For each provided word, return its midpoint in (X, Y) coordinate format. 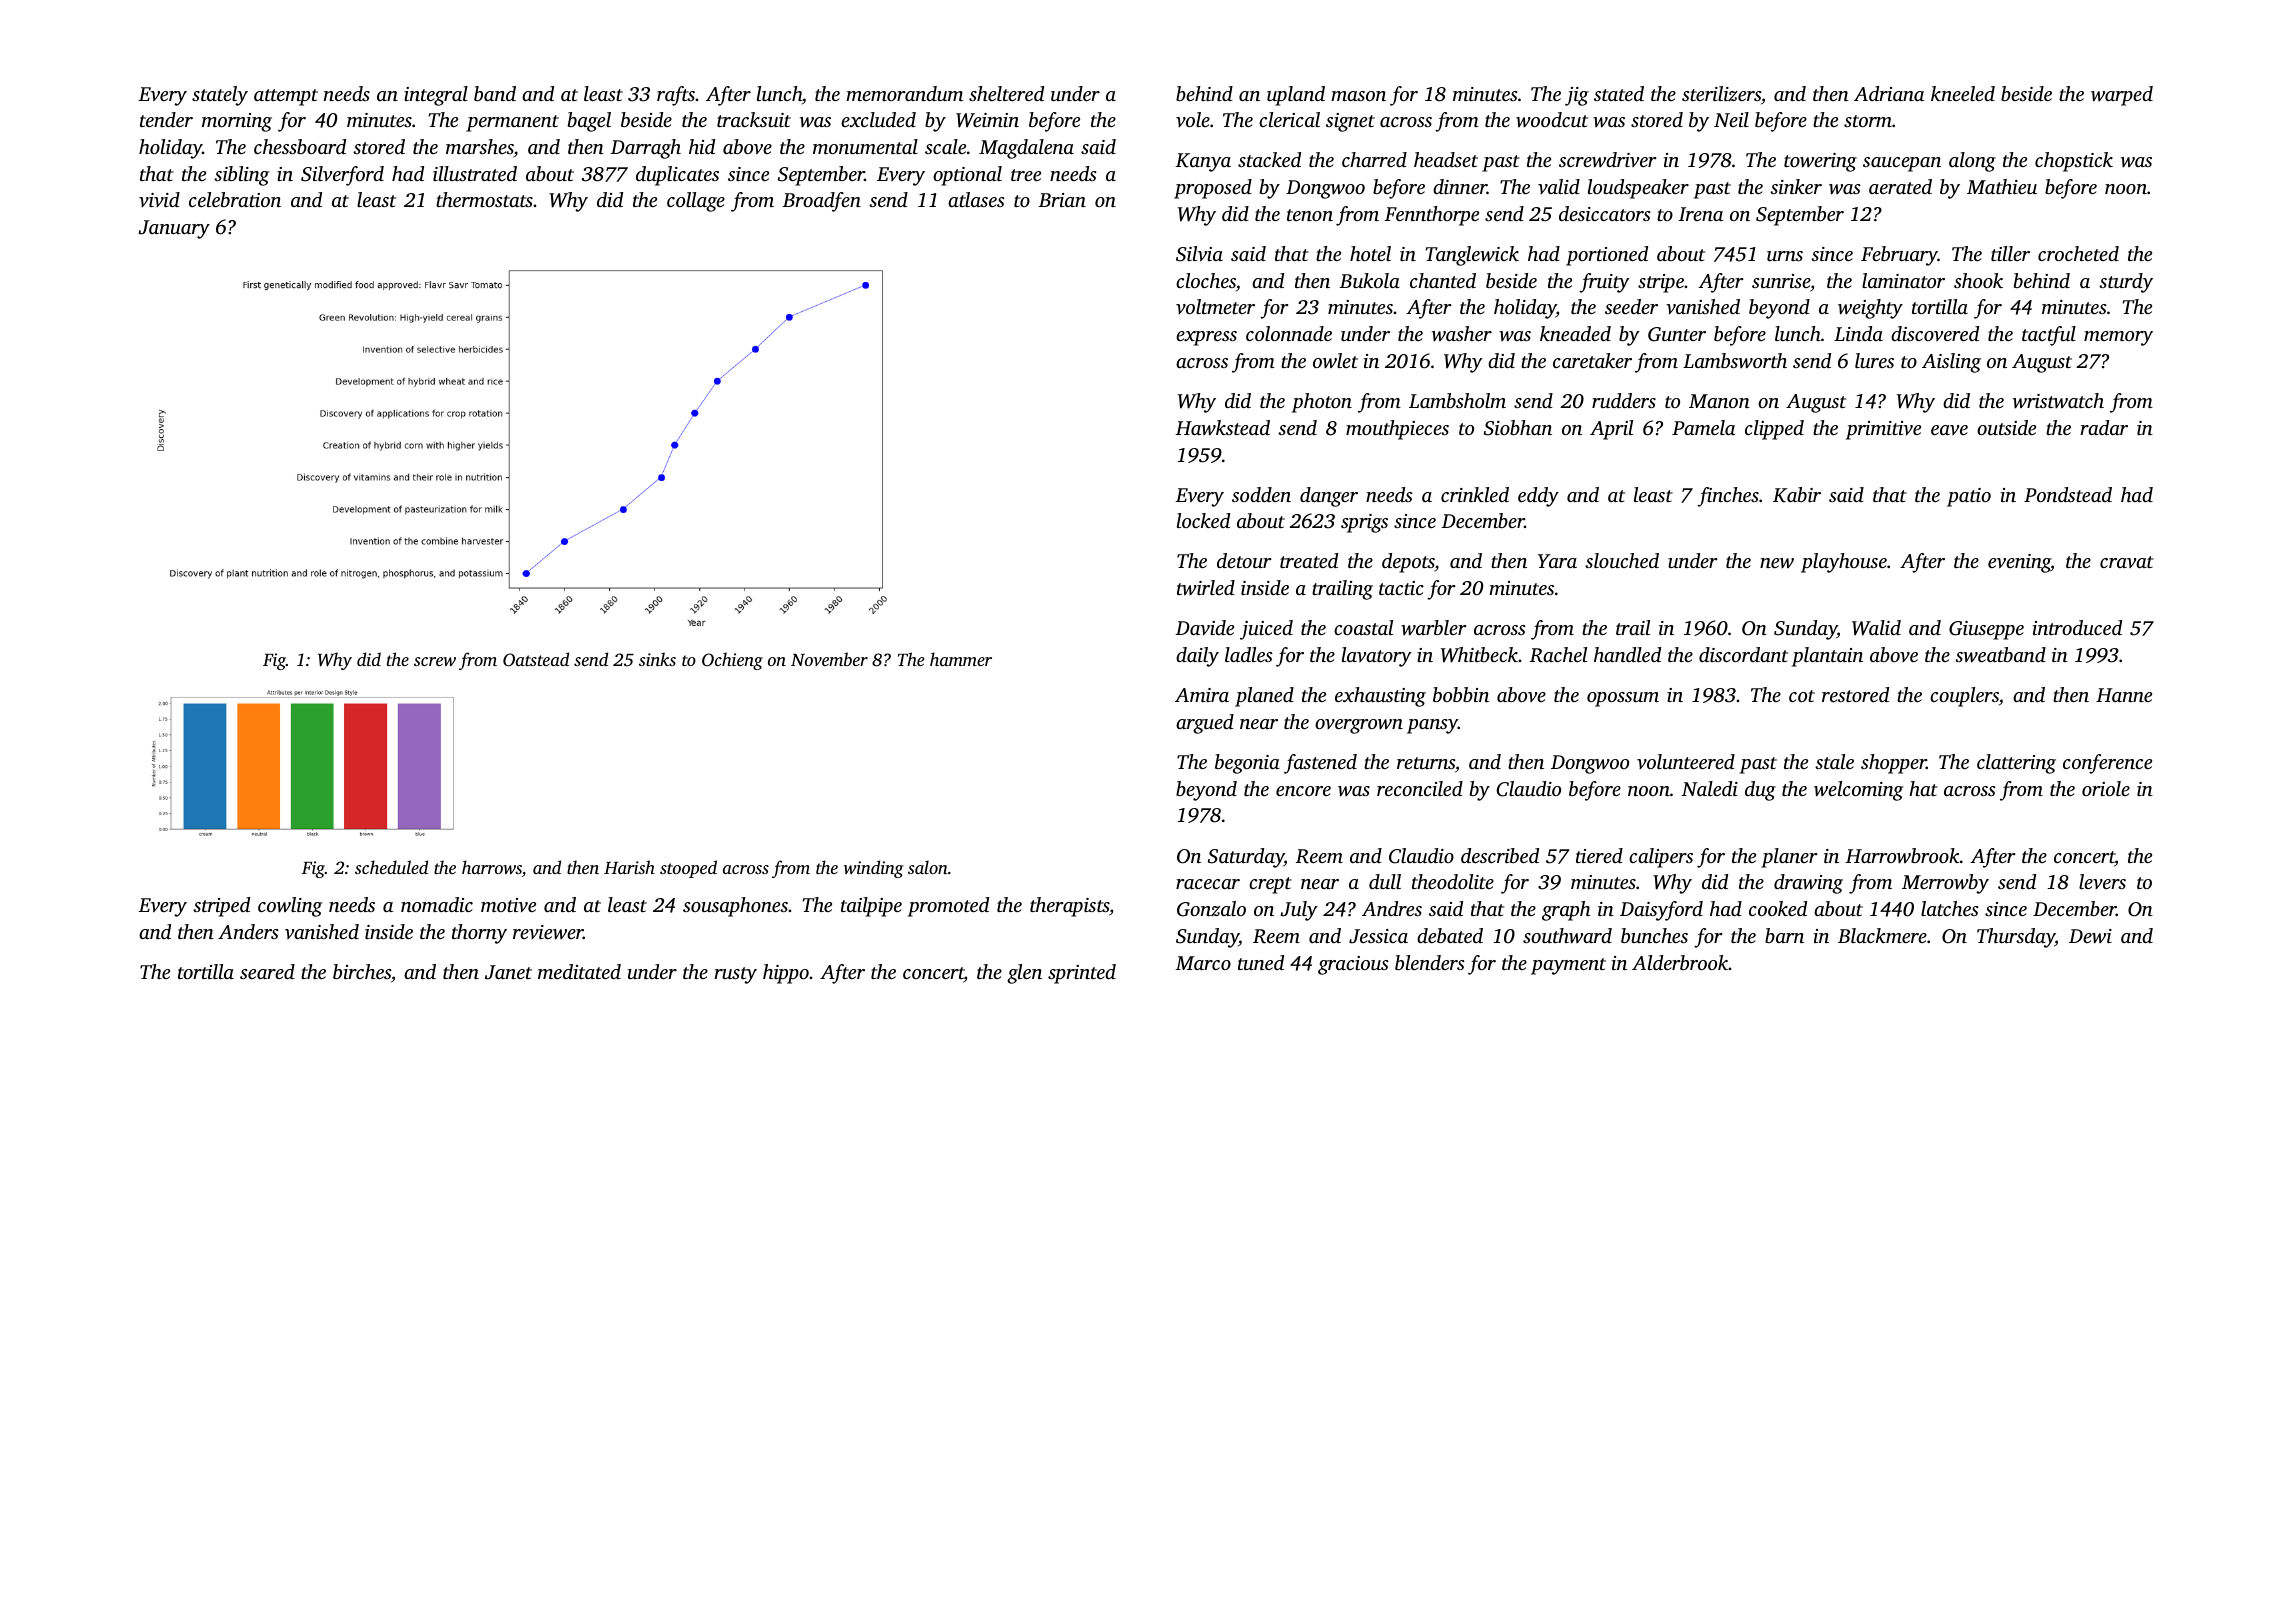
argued (1205, 724)
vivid (159, 199)
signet (1350, 122)
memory (2118, 338)
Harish (629, 867)
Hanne (2124, 695)
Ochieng (732, 661)
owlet (1335, 360)
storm (1868, 121)
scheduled (391, 867)
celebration (235, 199)
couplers (1964, 697)
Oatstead (536, 659)
